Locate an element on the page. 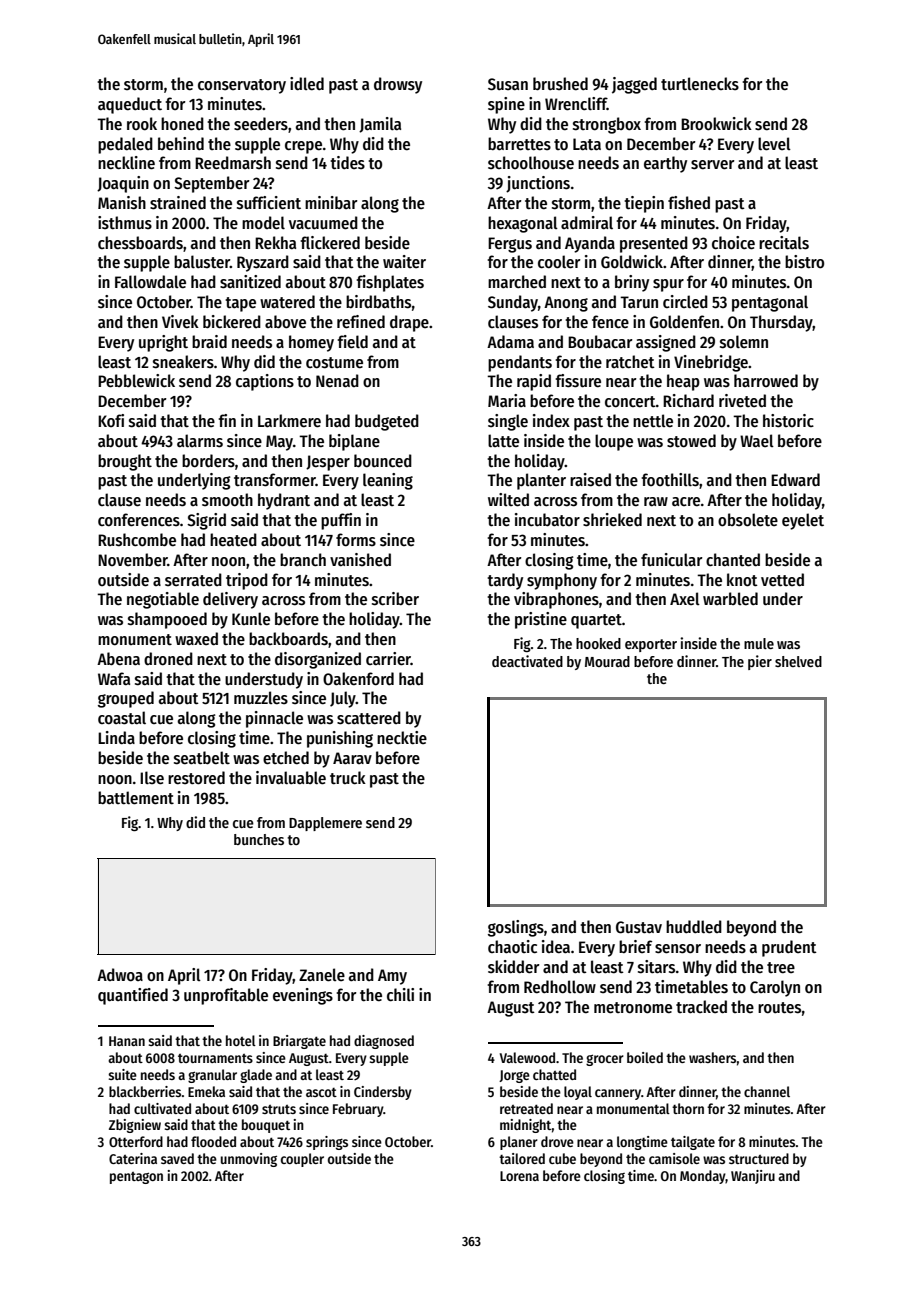  forms is located at coordinates (356, 540).
